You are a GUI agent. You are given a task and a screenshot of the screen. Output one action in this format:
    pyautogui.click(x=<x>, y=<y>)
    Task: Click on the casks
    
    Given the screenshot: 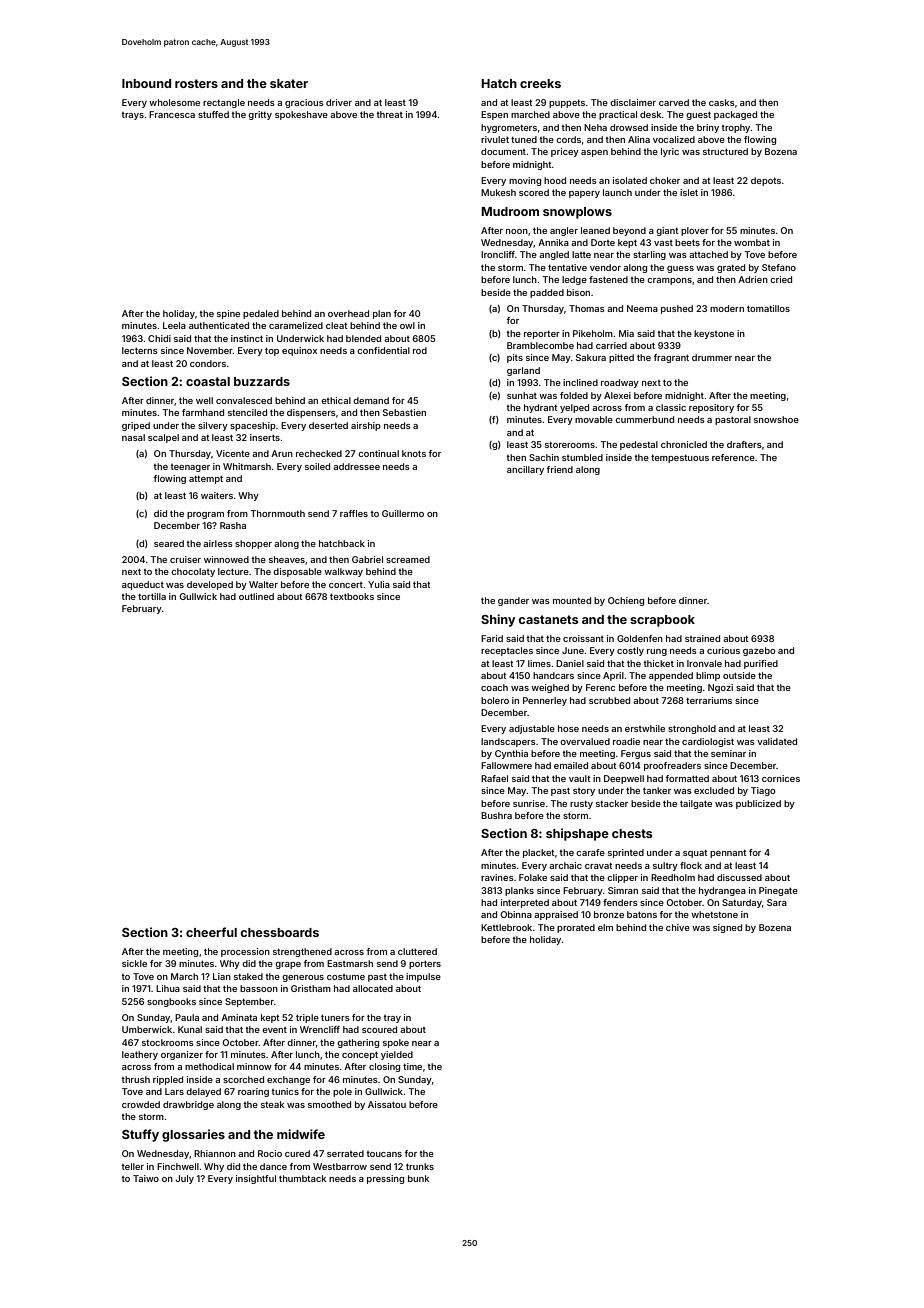 What is the action you would take?
    pyautogui.click(x=722, y=102)
